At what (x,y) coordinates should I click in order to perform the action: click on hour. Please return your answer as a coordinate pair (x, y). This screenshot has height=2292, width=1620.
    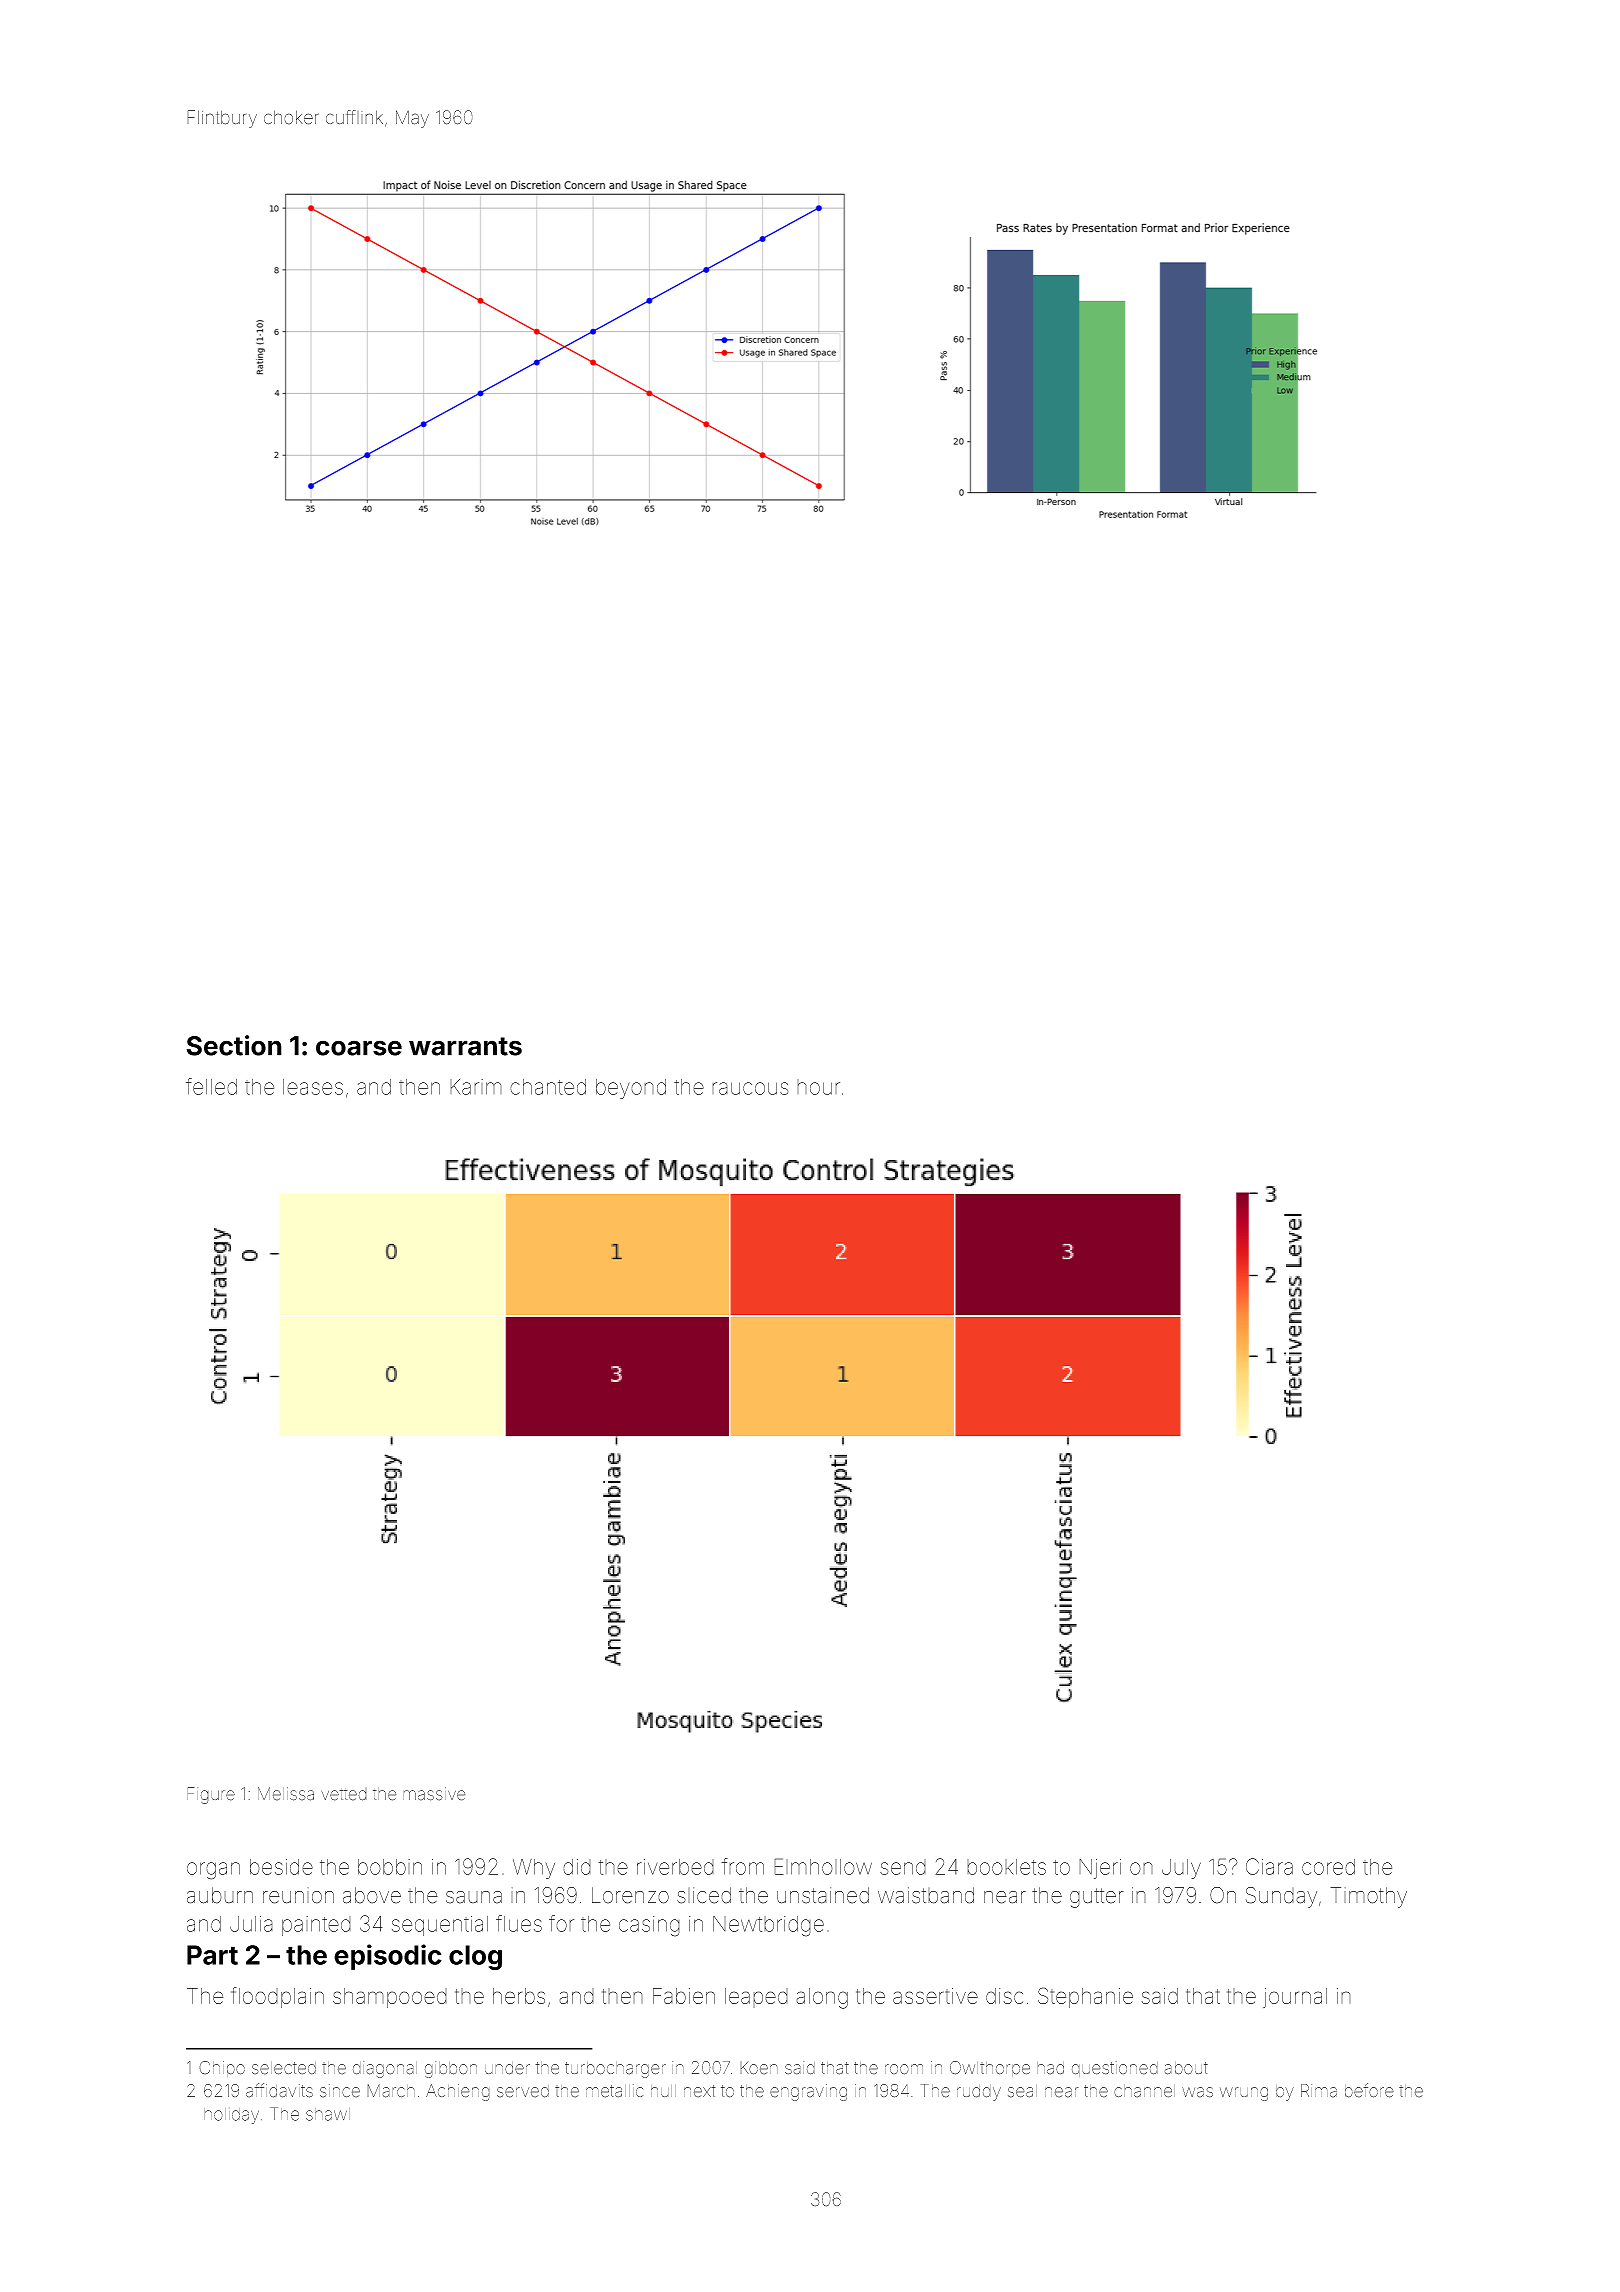
    Looking at the image, I should click on (818, 1087).
